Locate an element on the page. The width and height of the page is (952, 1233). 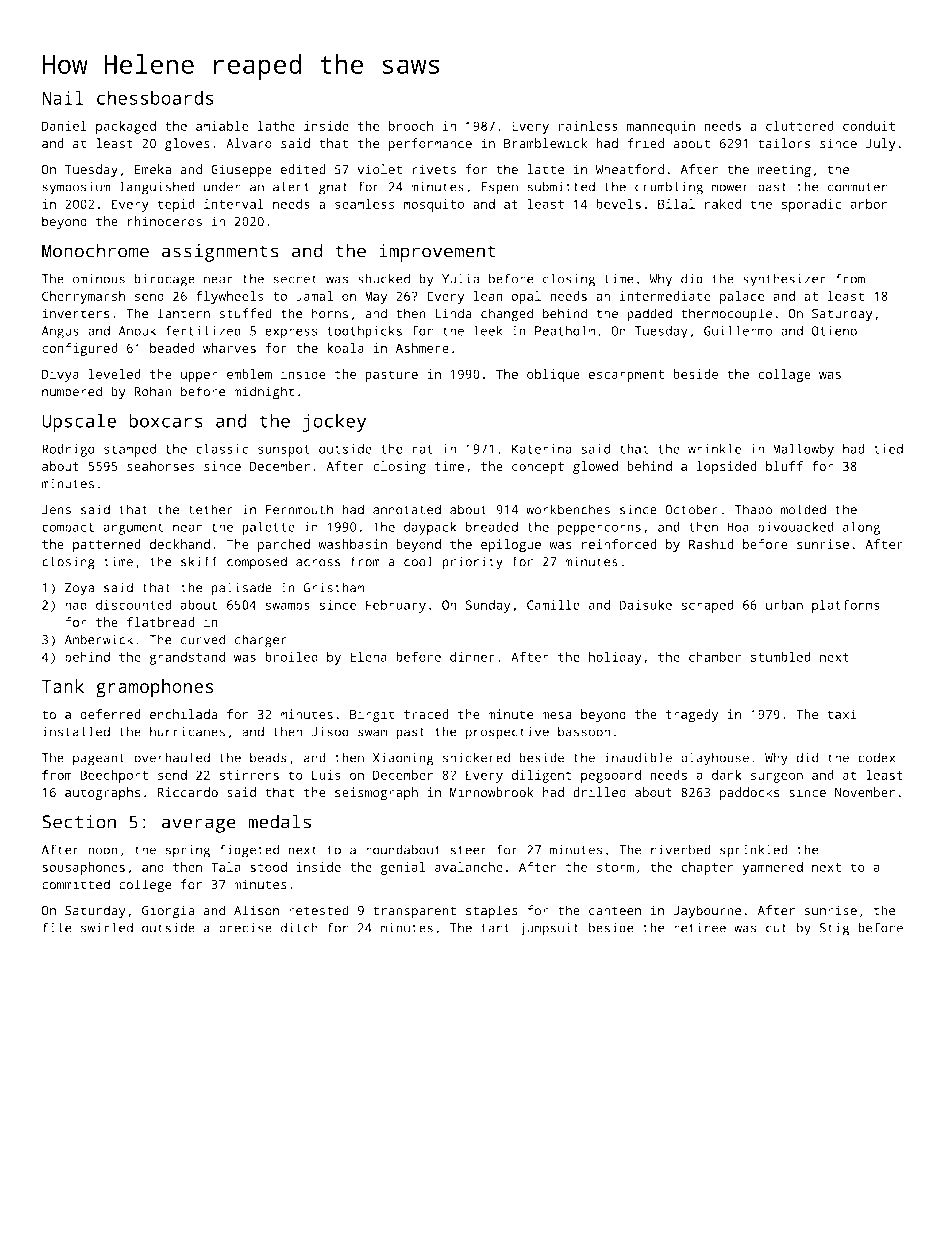
argument is located at coordinates (133, 529).
